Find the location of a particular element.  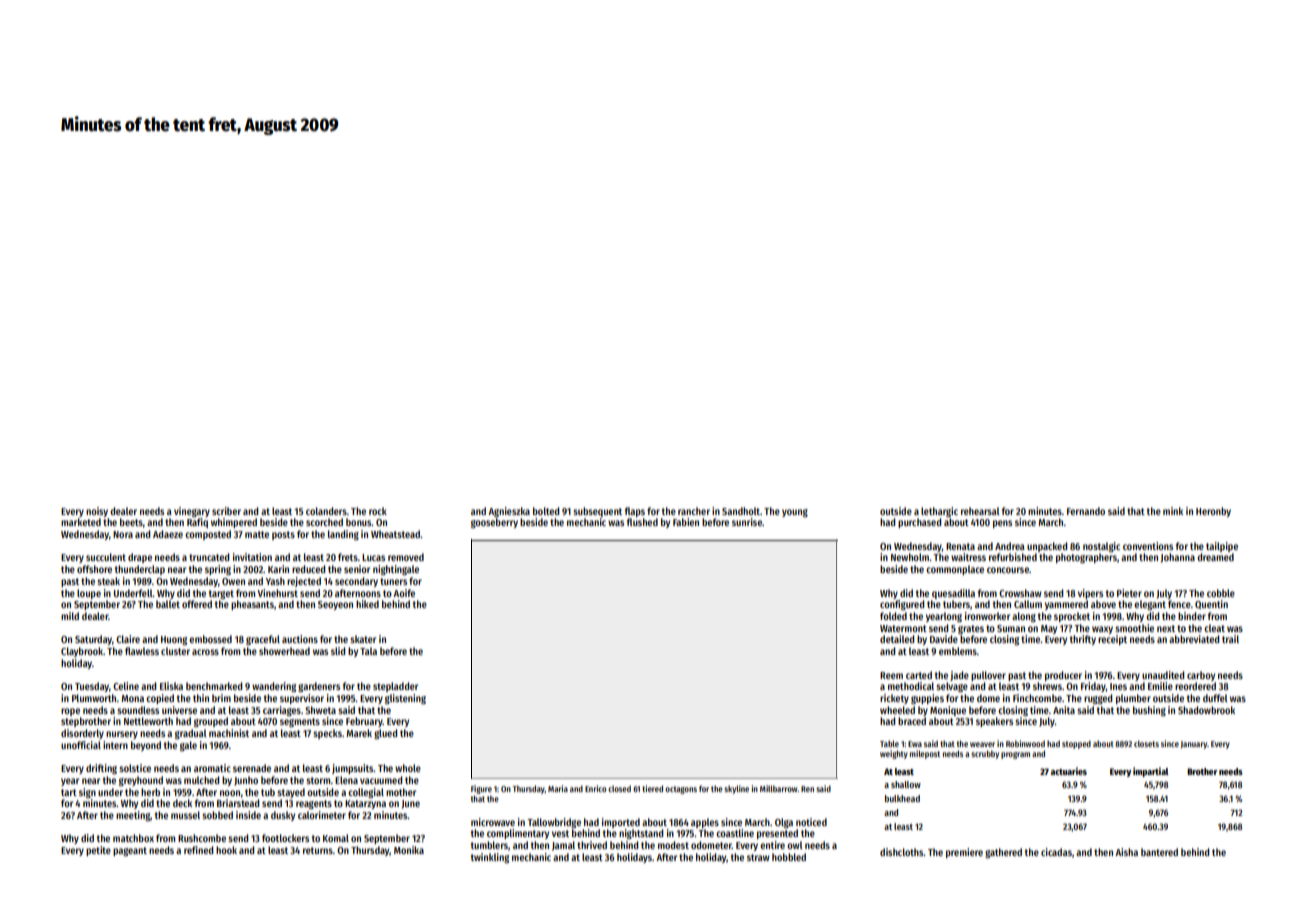

bolted is located at coordinates (546, 511).
